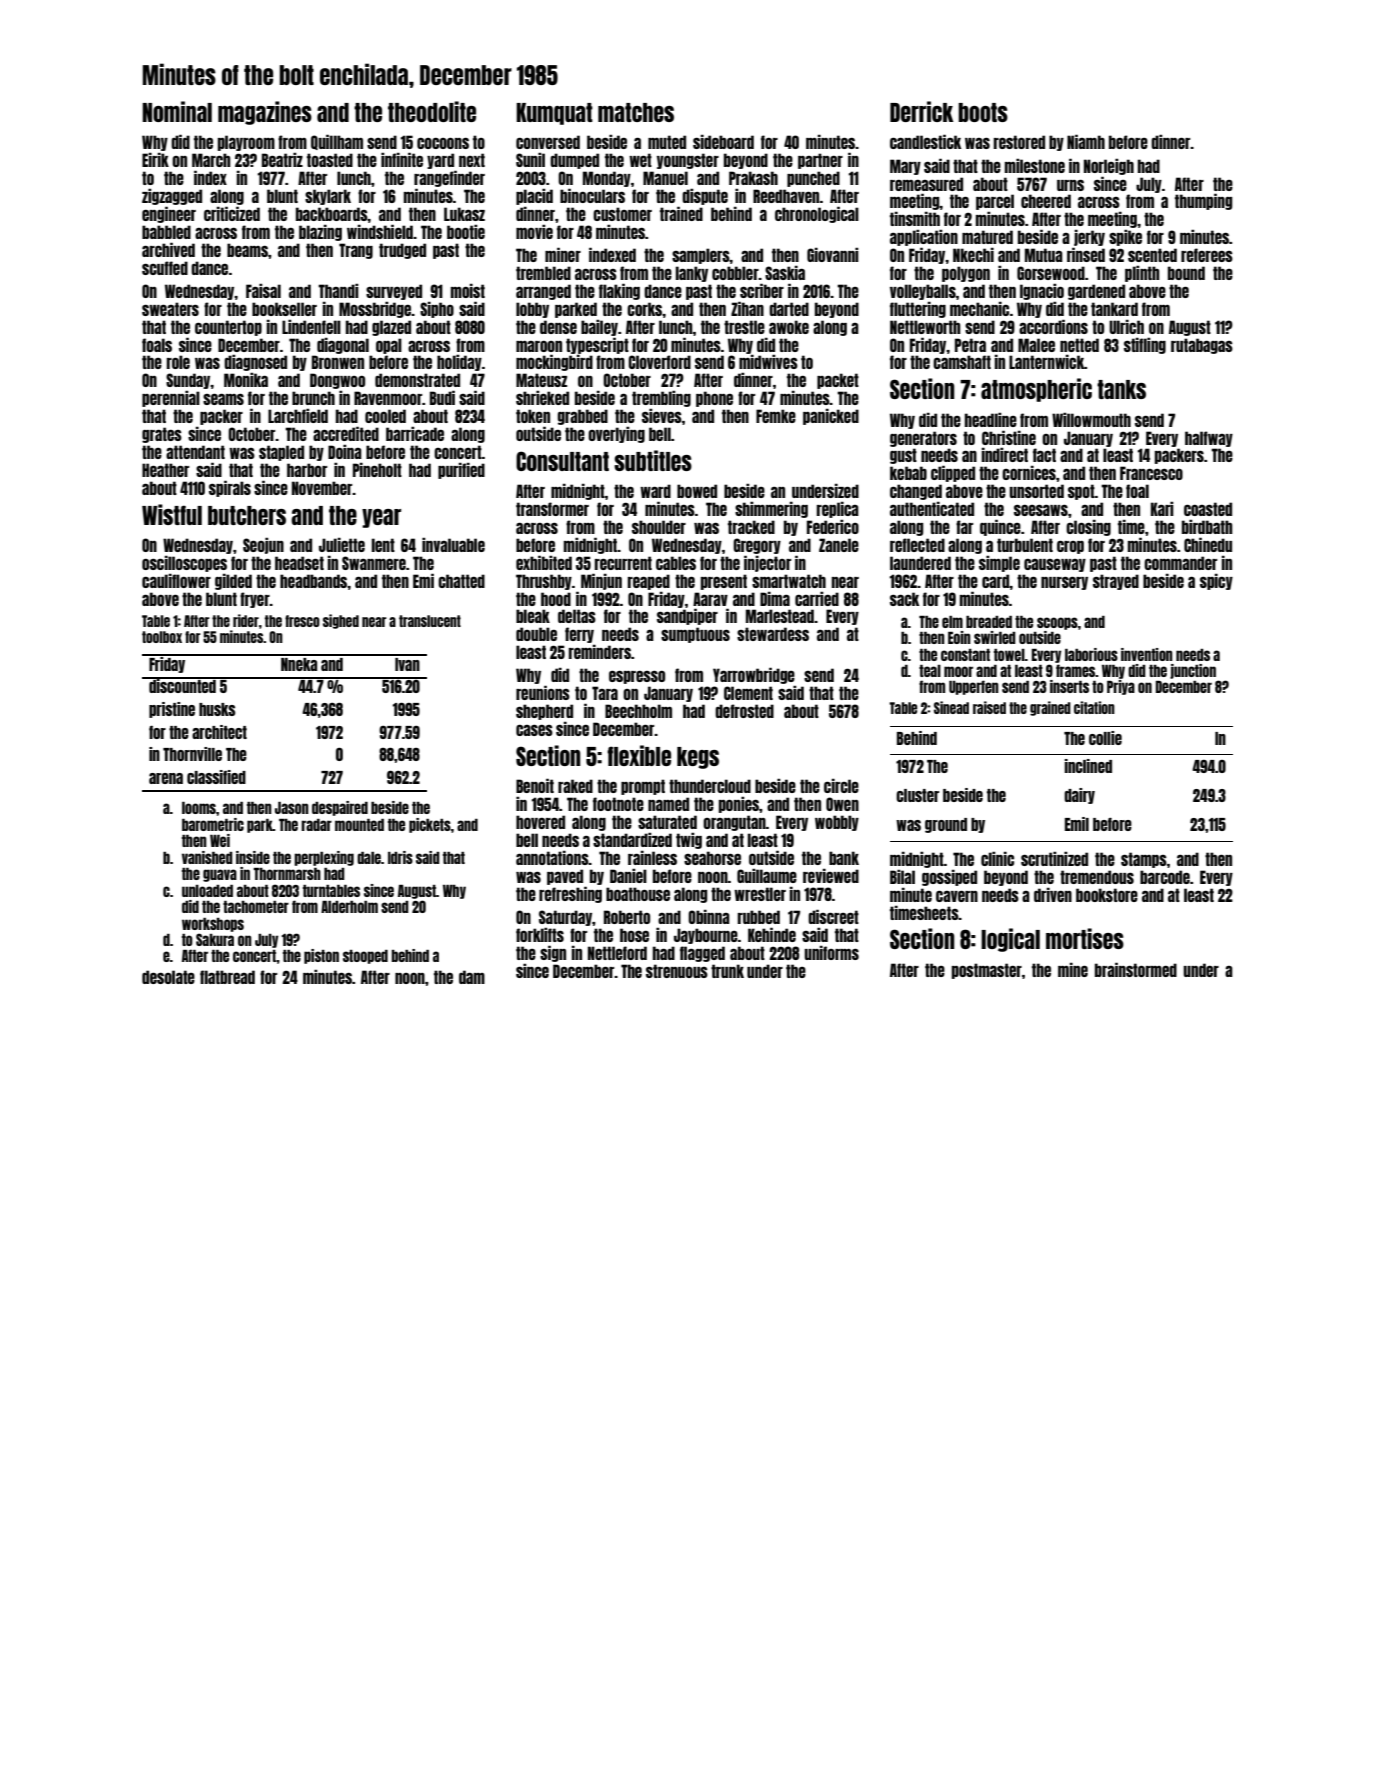 Image resolution: width=1375 pixels, height=1779 pixels. Describe the element at coordinates (552, 509) in the screenshot. I see `transformer` at that location.
